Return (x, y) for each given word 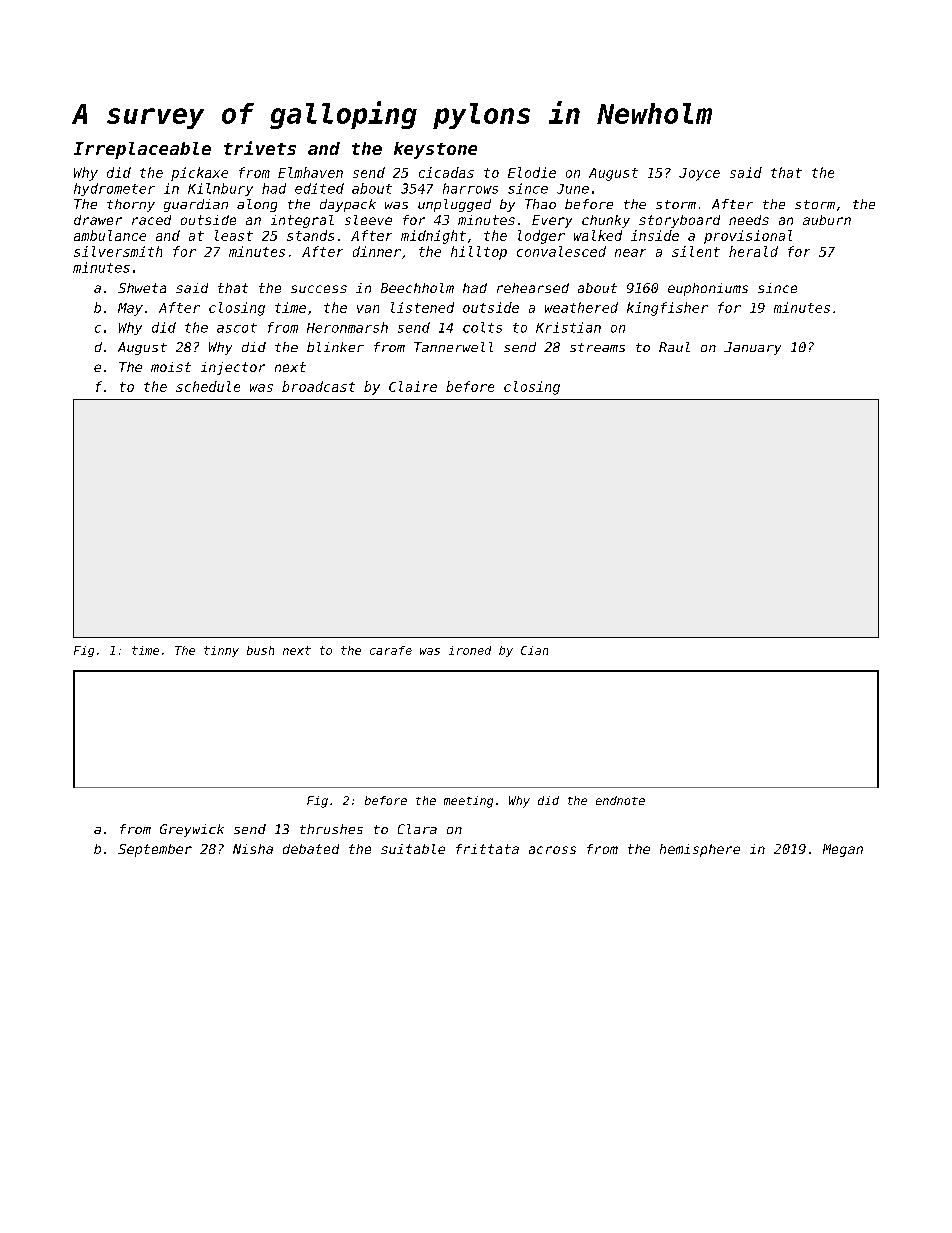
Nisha (253, 849)
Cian (534, 650)
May (130, 309)
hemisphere (700, 850)
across (552, 850)
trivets (260, 148)
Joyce (699, 174)
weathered (581, 307)
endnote (620, 800)
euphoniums (708, 289)
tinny (221, 651)
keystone (435, 150)
